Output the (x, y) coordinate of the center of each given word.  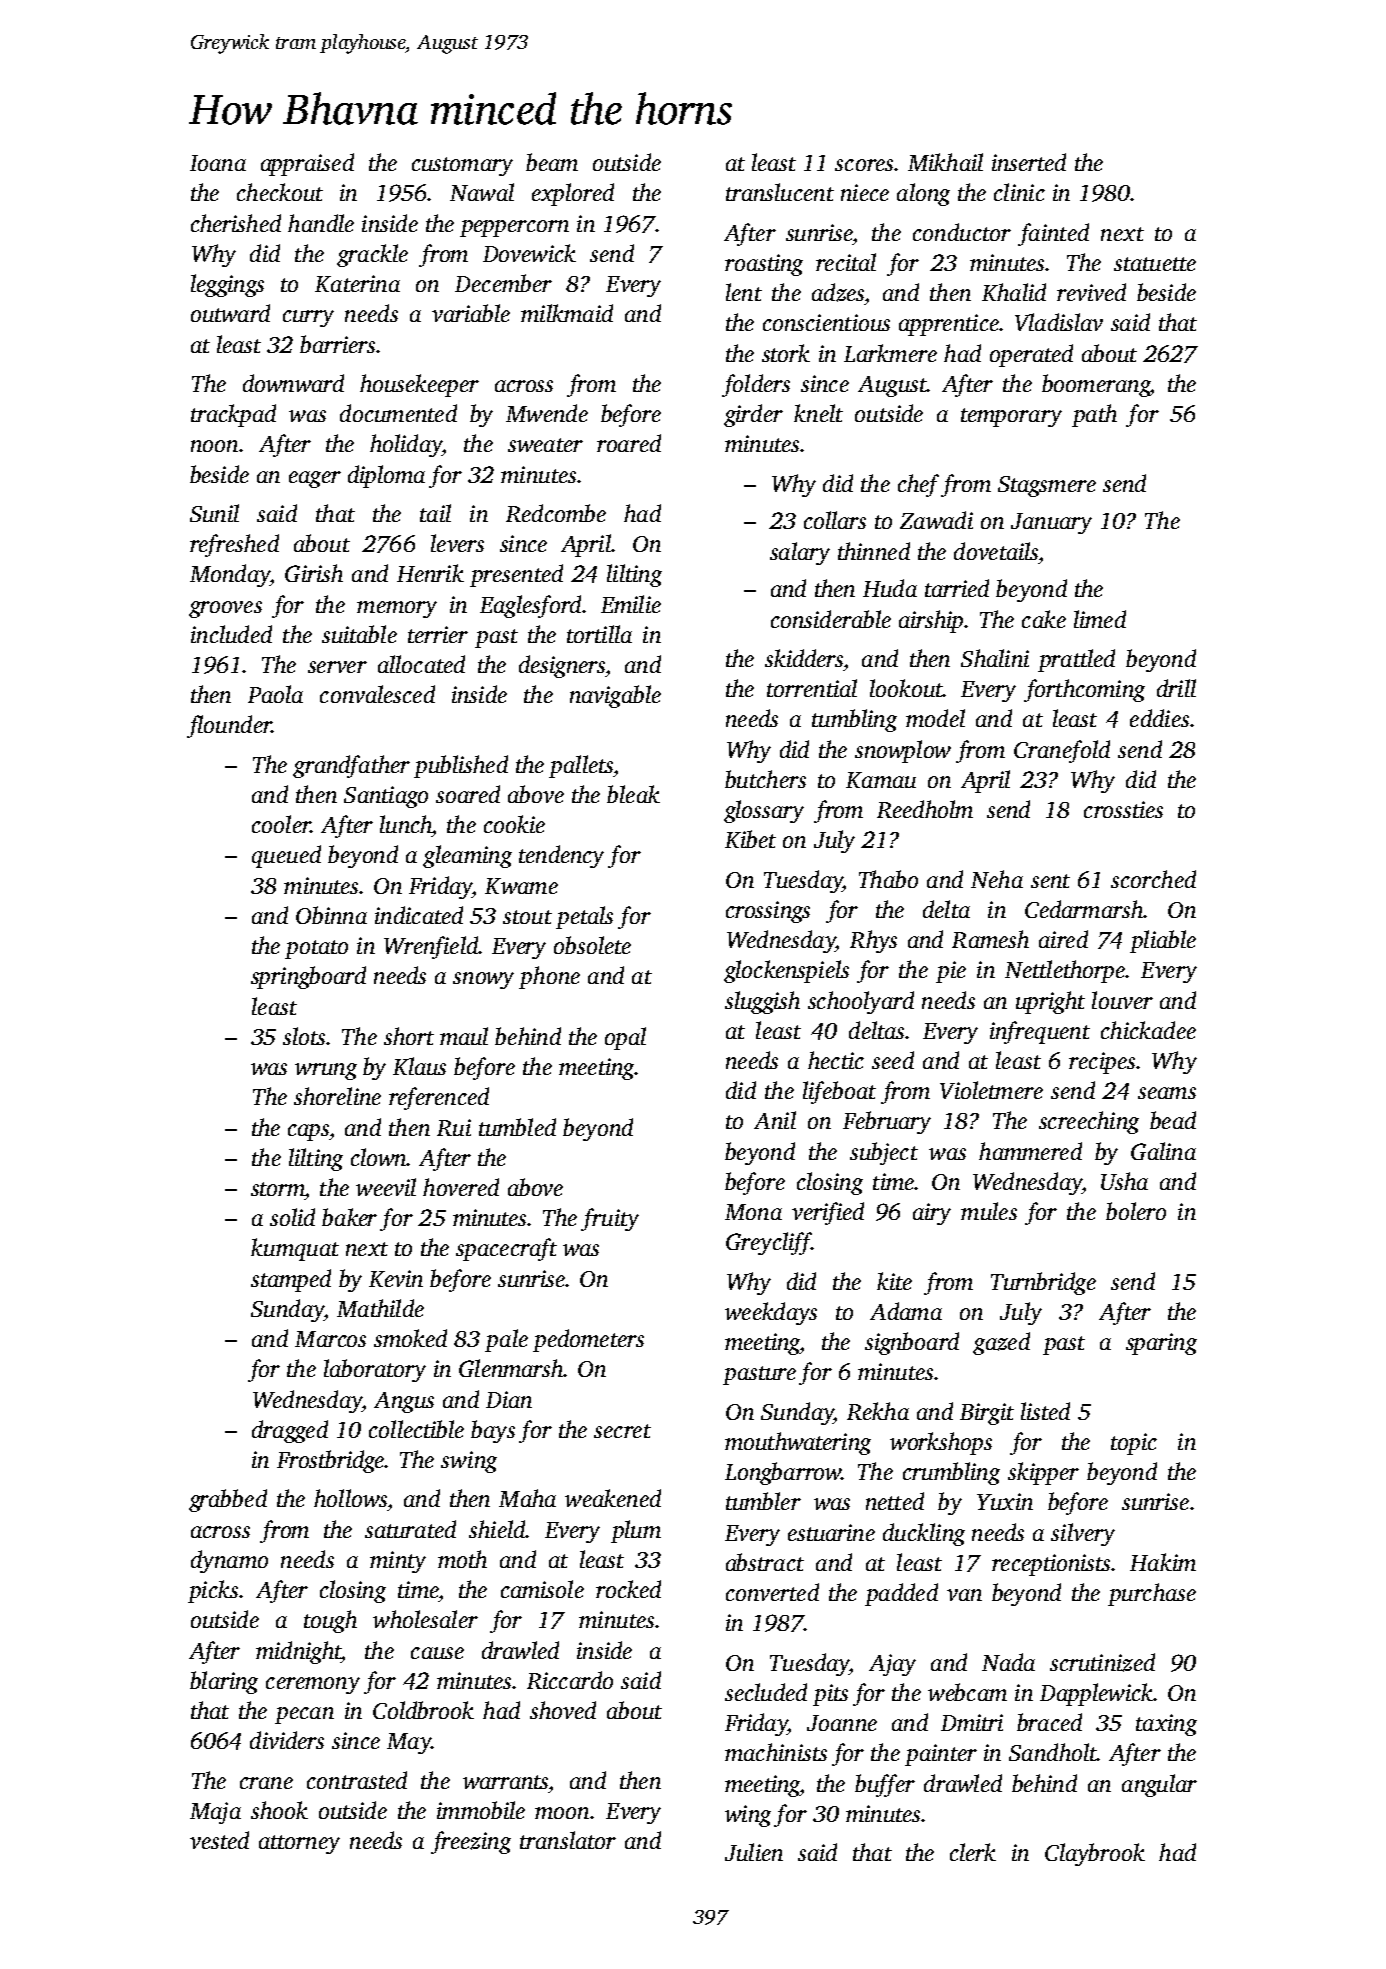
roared (629, 443)
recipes (1102, 1063)
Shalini (995, 658)
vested (219, 1840)
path (1094, 415)
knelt (818, 413)
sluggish (762, 1002)
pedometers (588, 1340)
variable (471, 313)
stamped (291, 1280)
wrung (326, 1071)
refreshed (234, 545)
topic (1134, 1444)
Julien (754, 1852)
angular (1159, 1785)
